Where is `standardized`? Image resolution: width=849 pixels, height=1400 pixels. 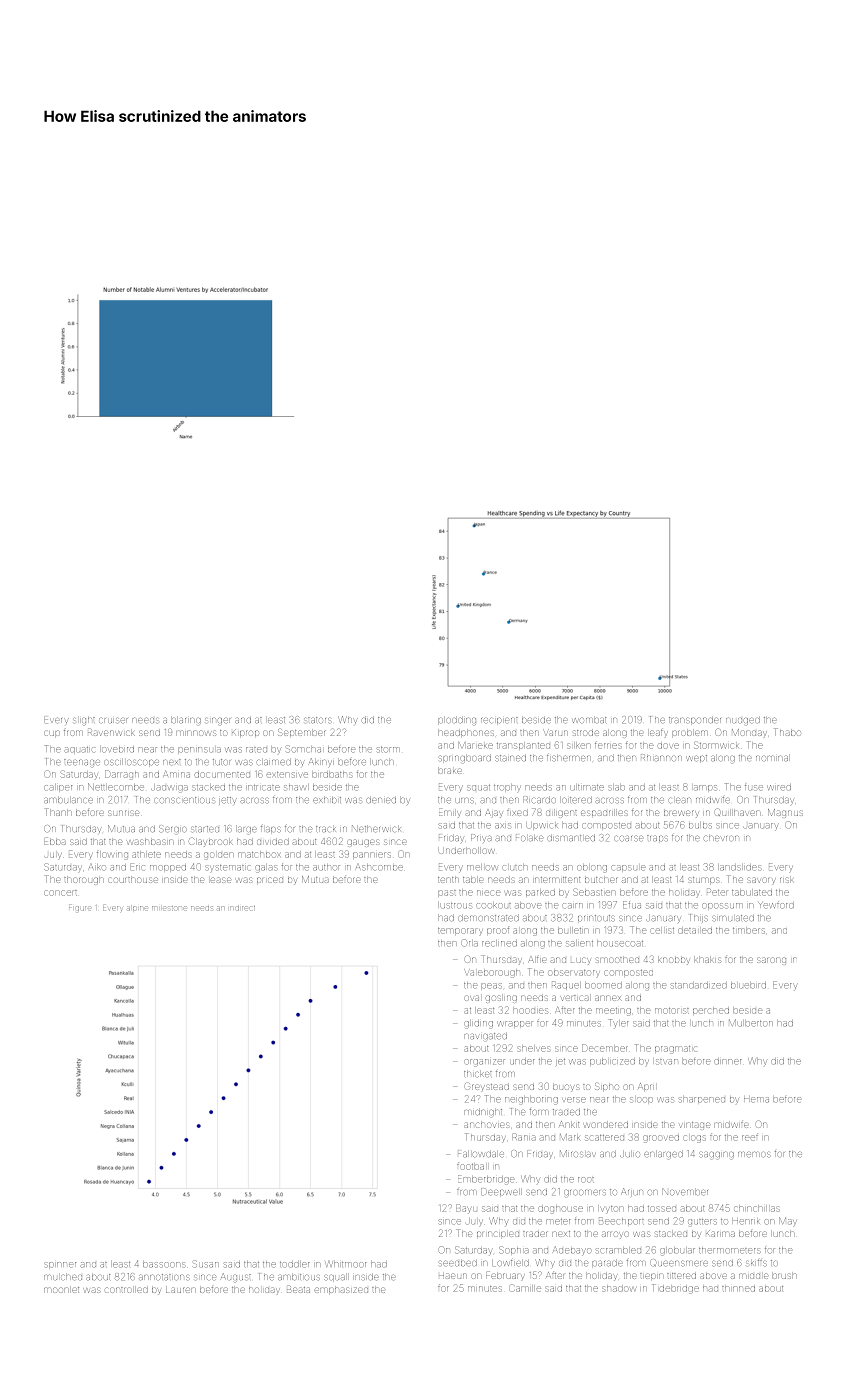
standardized is located at coordinates (699, 986).
